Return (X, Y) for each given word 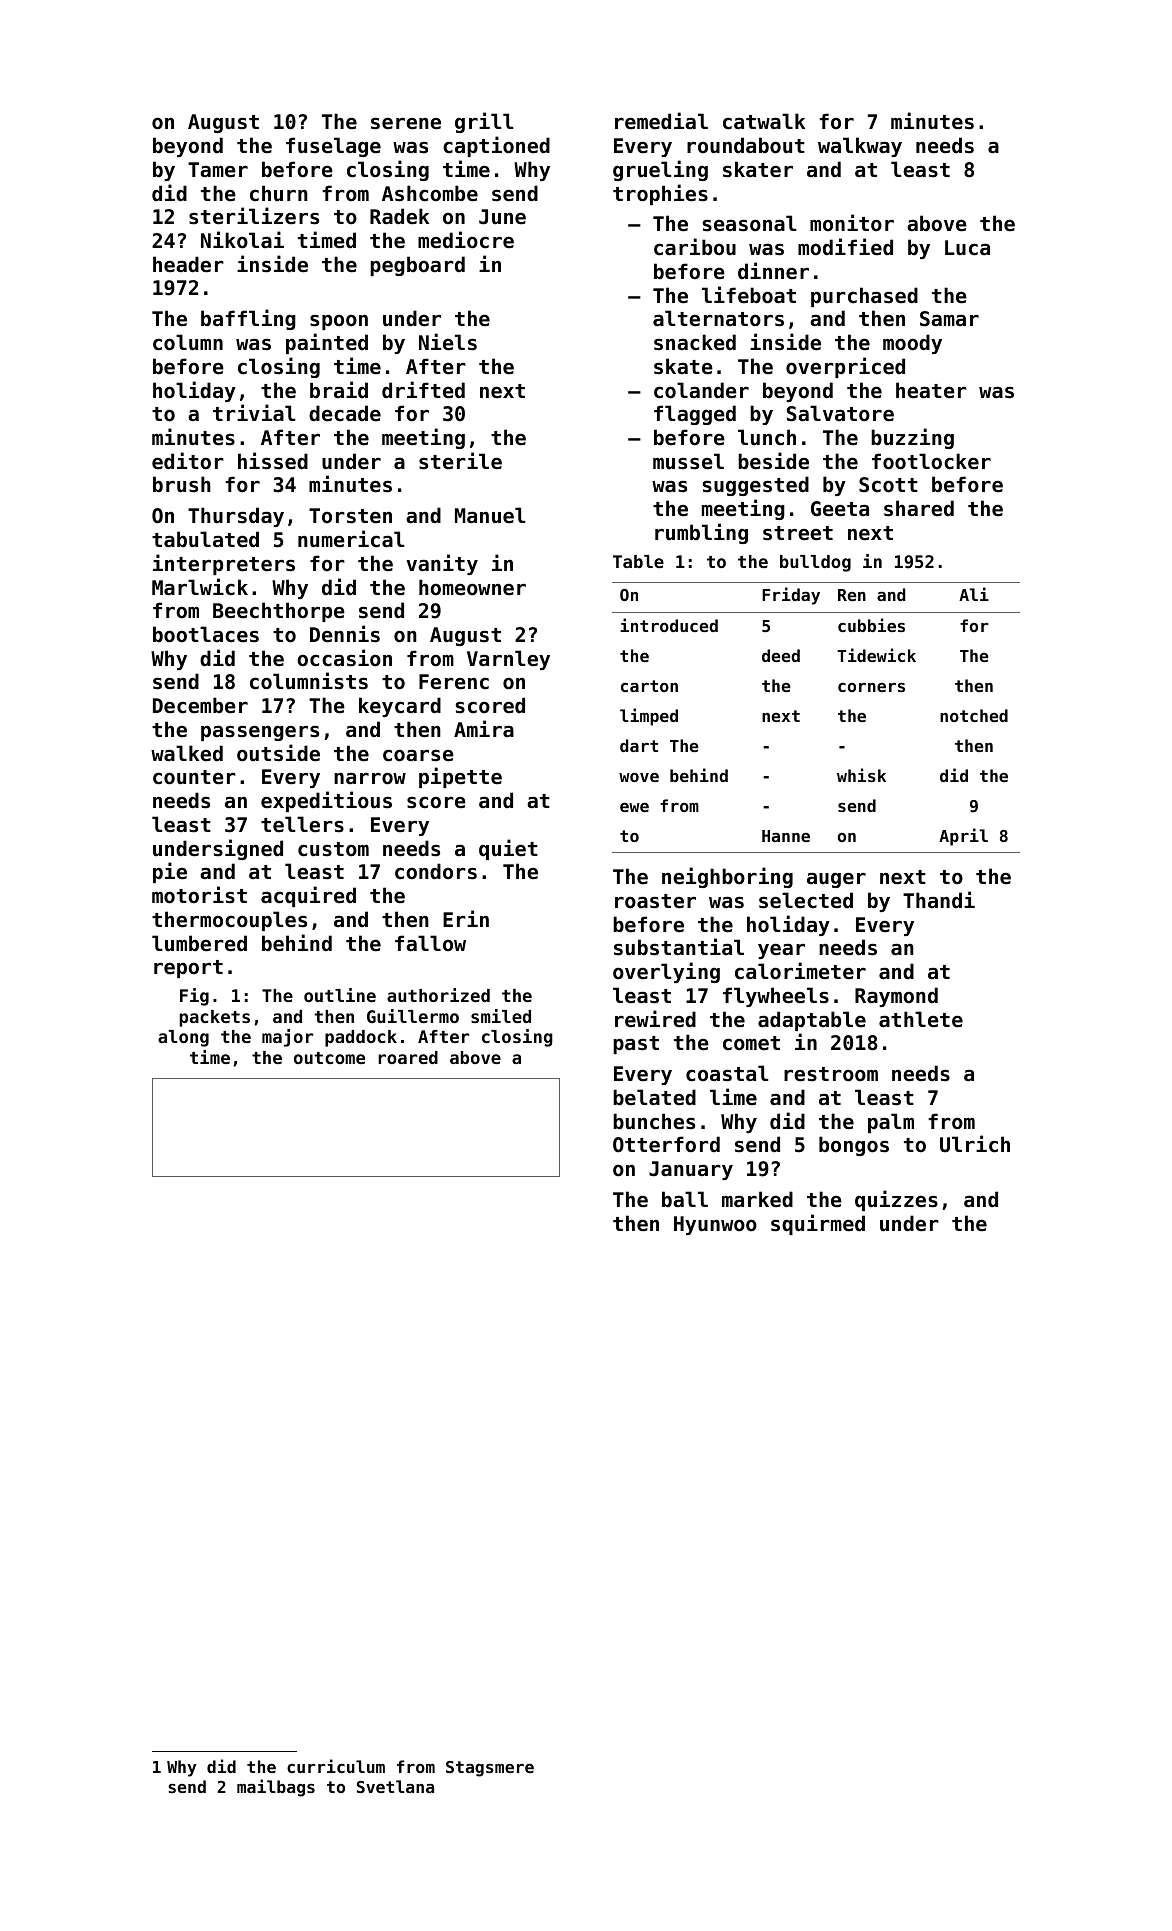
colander (701, 390)
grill (484, 122)
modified (845, 247)
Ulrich (975, 1144)
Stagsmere (490, 1769)
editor (188, 461)
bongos (854, 1146)
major (287, 1038)
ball (685, 1199)
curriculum (336, 1766)
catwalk (764, 121)
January (691, 1170)
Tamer (218, 170)
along (183, 1038)
